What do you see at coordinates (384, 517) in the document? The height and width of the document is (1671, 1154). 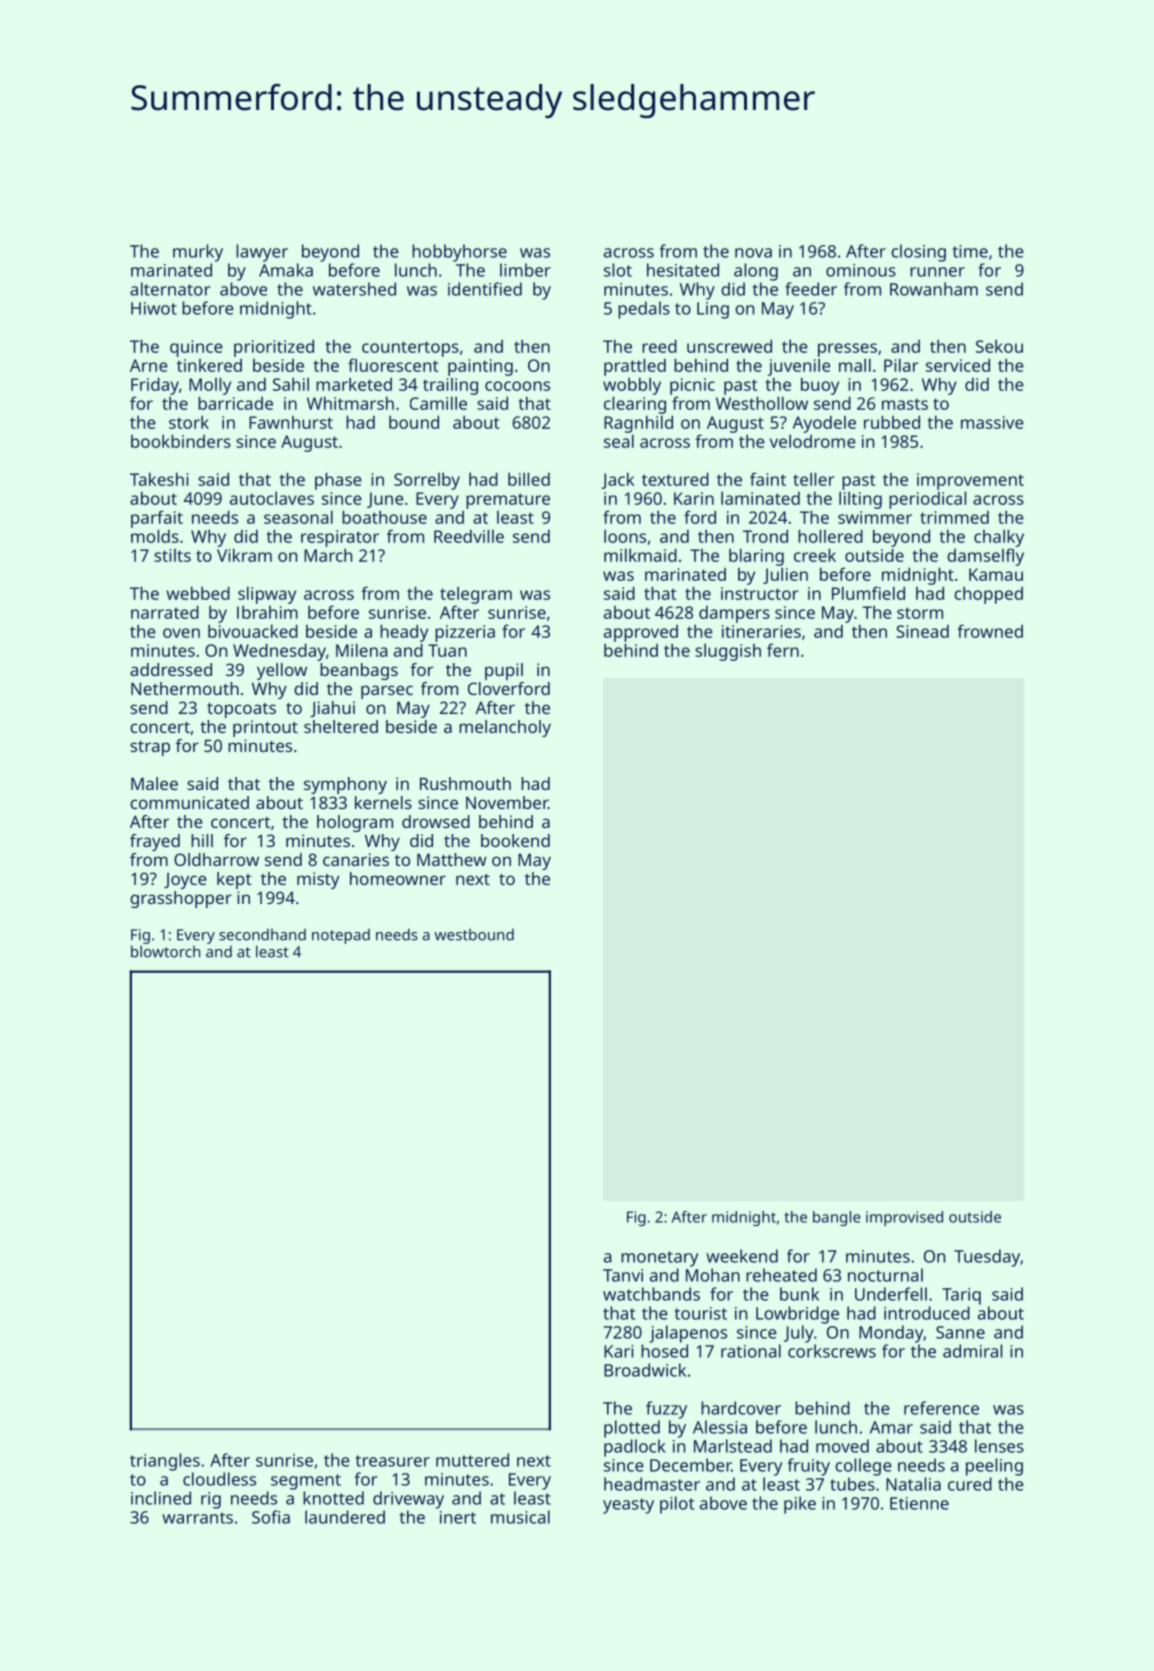 I see `boathouse` at bounding box center [384, 517].
